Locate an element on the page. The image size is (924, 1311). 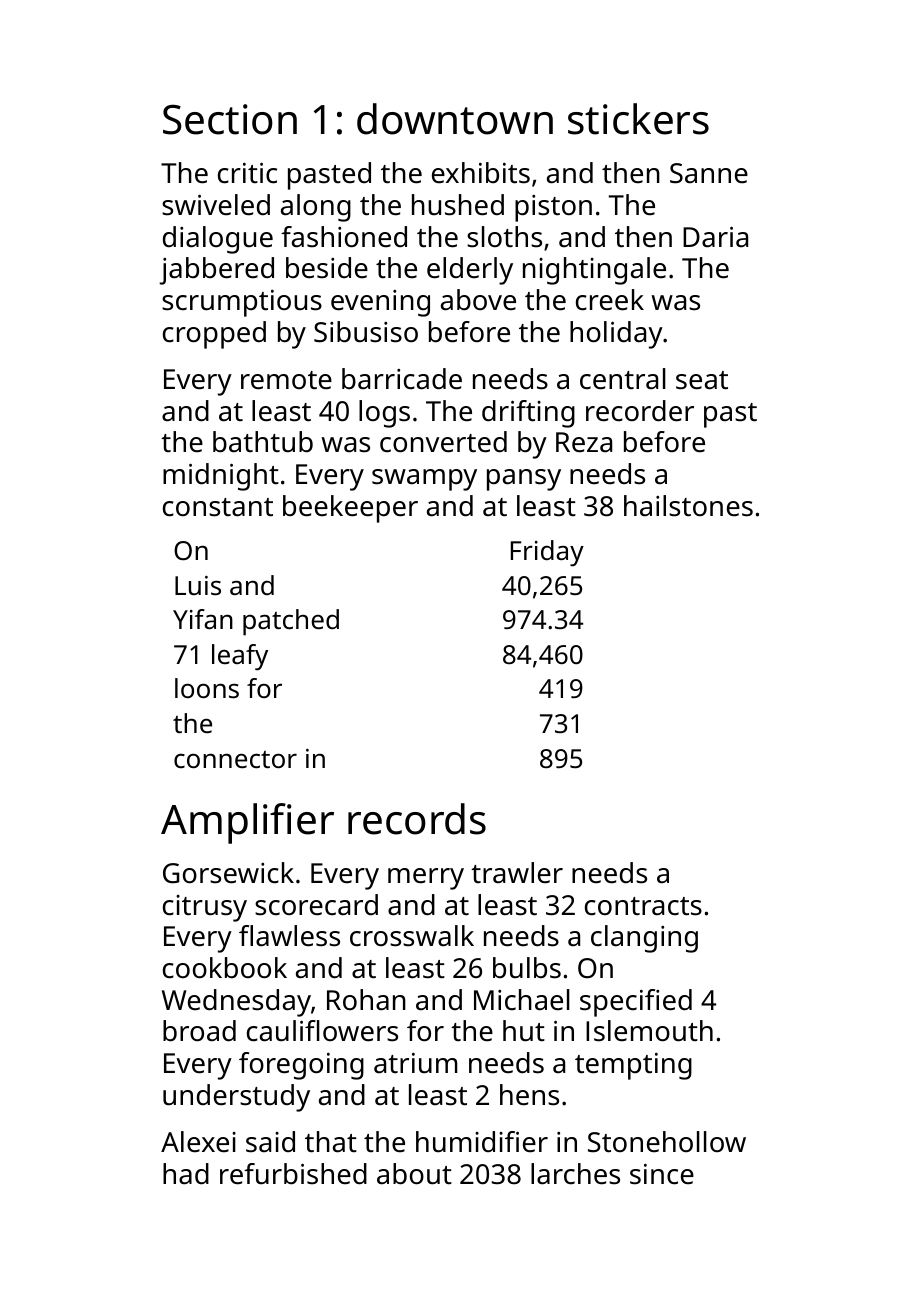
Daria is located at coordinates (715, 237).
